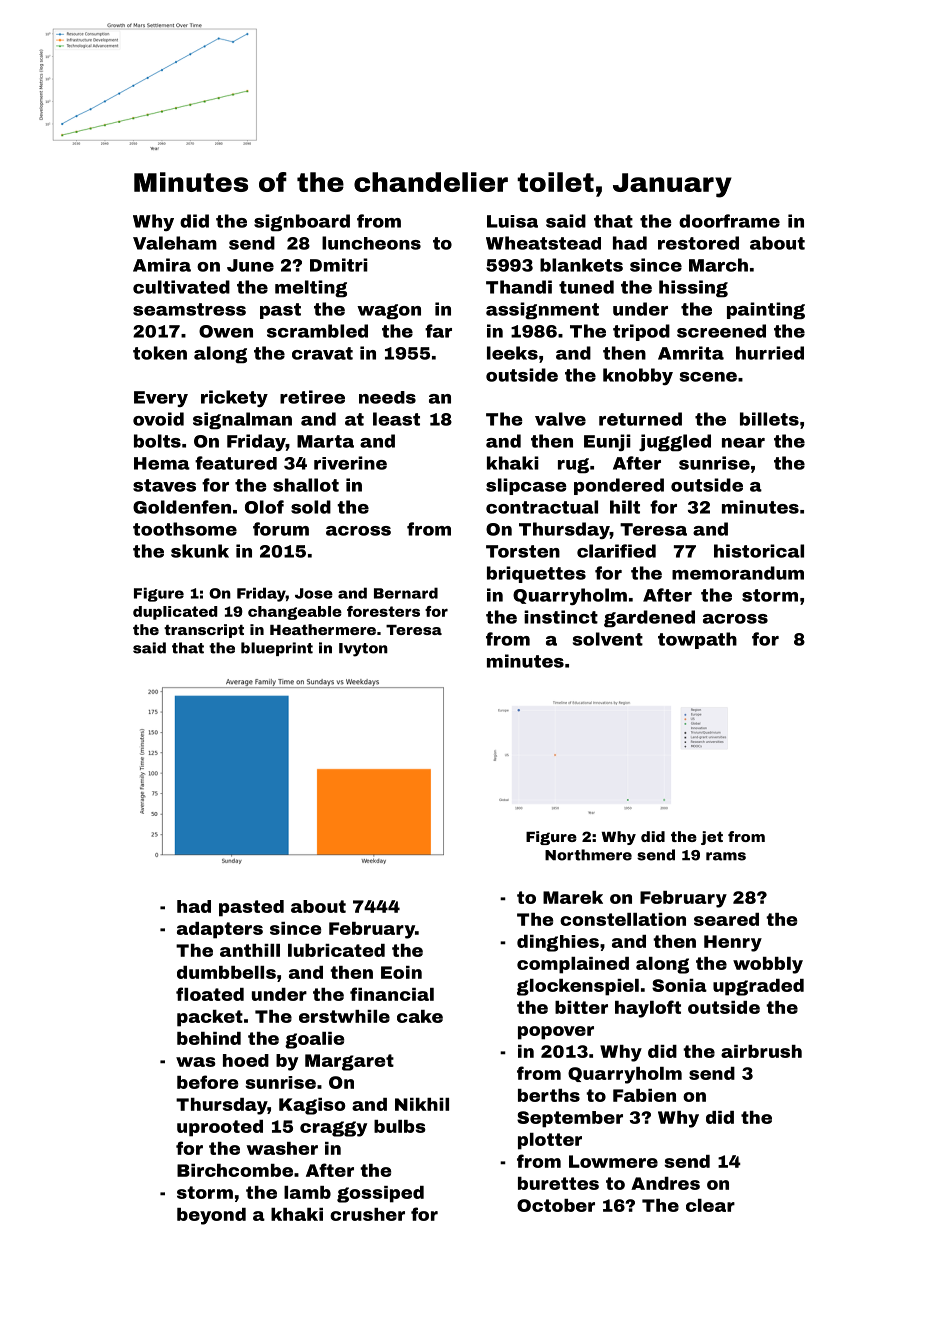  Describe the element at coordinates (581, 1007) in the screenshot. I see `bitter` at that location.
